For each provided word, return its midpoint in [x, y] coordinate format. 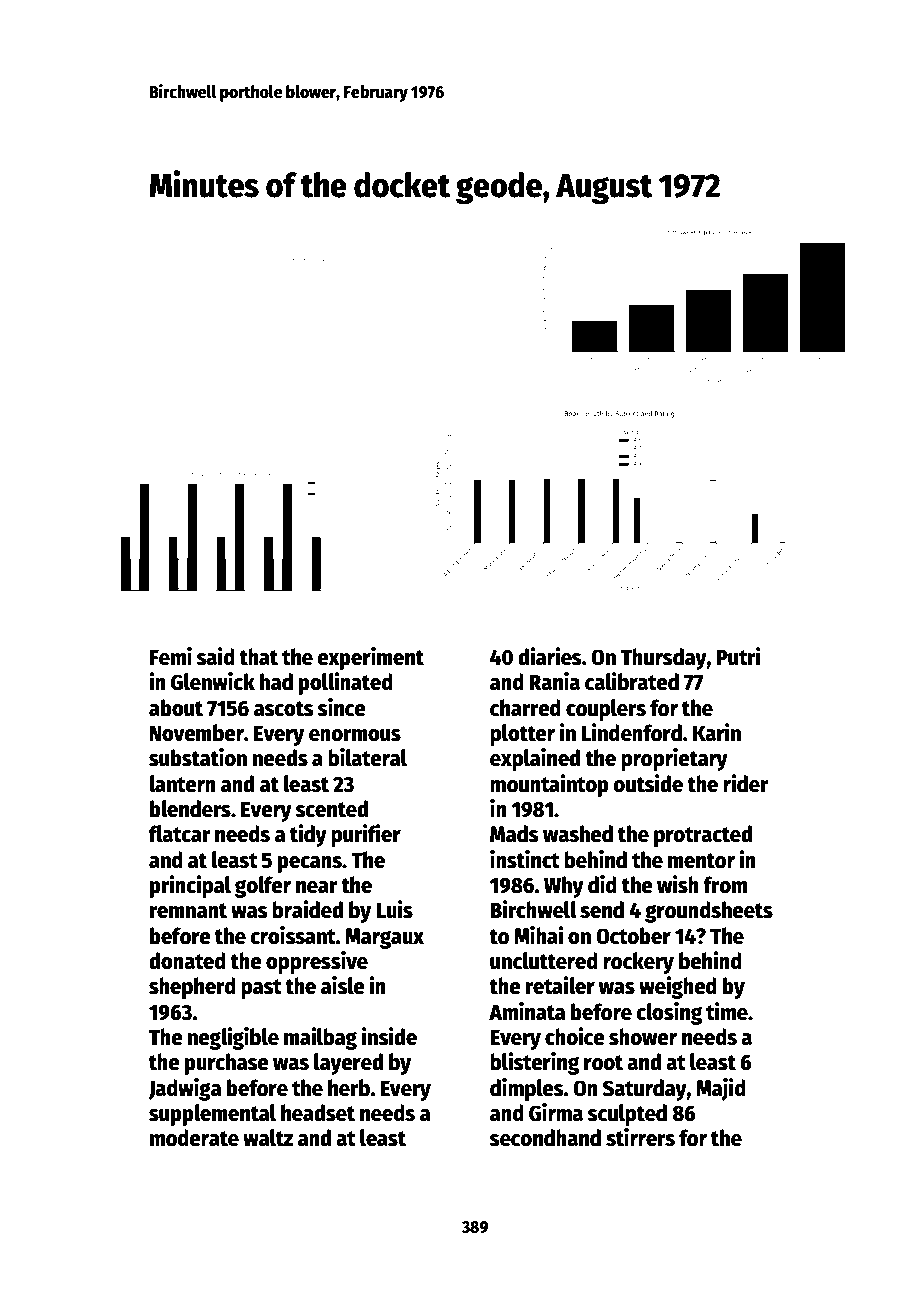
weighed [678, 987]
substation [198, 757]
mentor [701, 861]
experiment [370, 658]
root [603, 1063]
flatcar [180, 834]
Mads [514, 834]
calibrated [632, 681]
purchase [227, 1064]
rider [746, 783]
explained [535, 759]
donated [187, 961]
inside [389, 1036]
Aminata [527, 1011]
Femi [171, 656]
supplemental [212, 1115]
